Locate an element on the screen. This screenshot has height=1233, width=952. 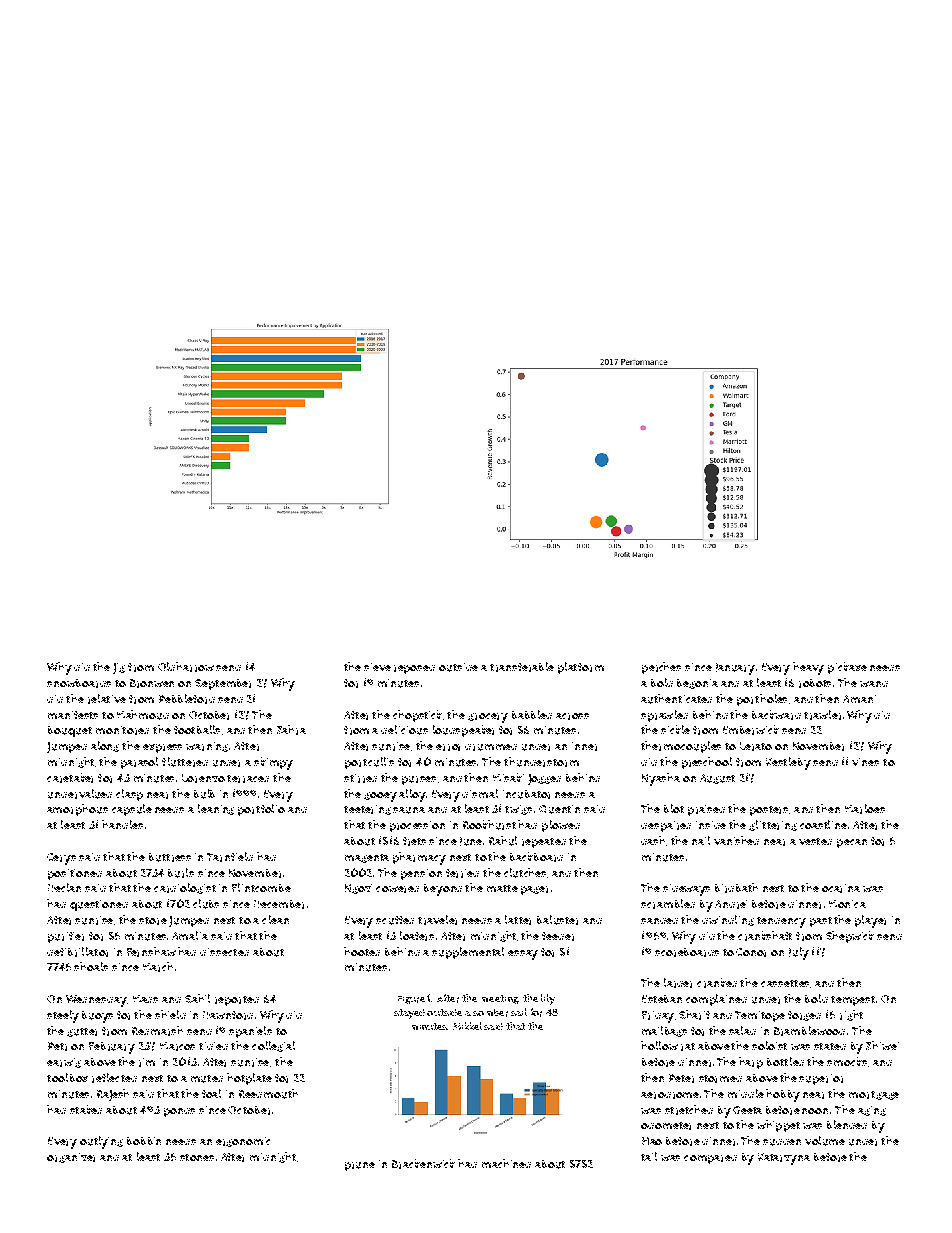
procession is located at coordinates (417, 826).
